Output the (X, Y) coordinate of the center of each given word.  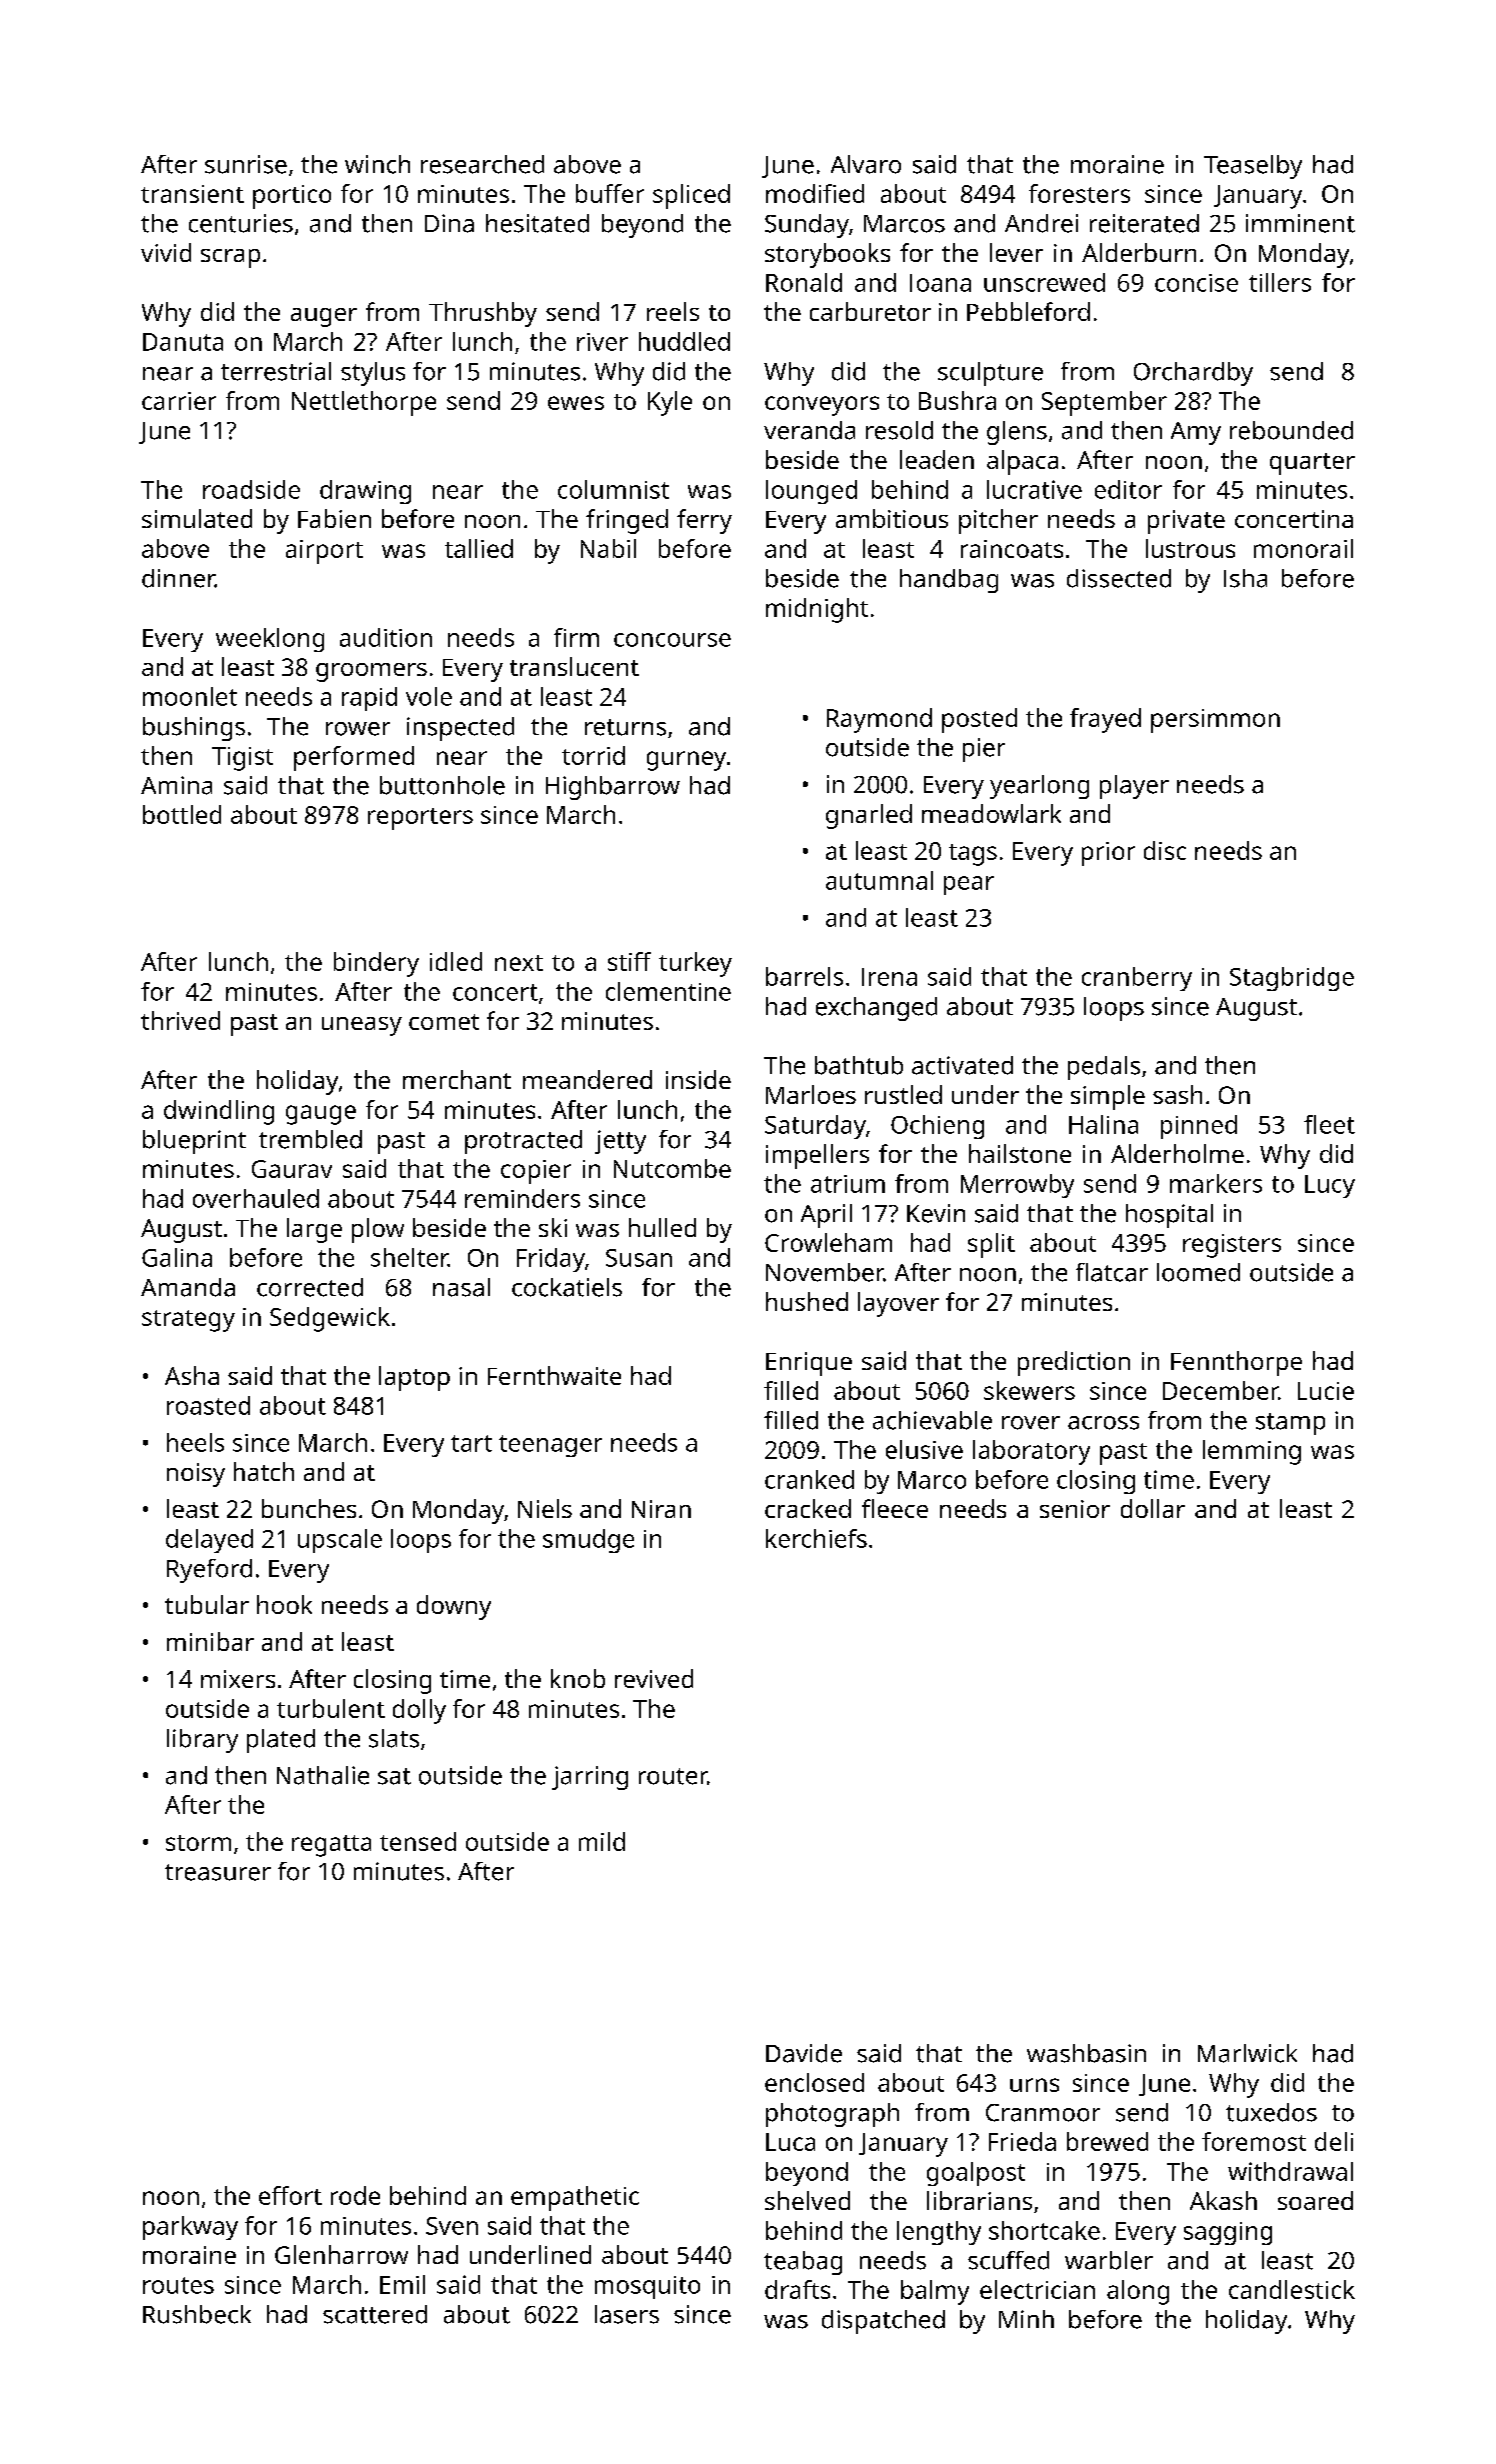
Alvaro (866, 164)
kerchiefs (816, 1538)
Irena (889, 977)
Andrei (1041, 223)
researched (482, 164)
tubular (207, 1604)
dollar (1153, 1508)
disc (1165, 850)
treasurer (218, 1872)
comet (444, 1022)
